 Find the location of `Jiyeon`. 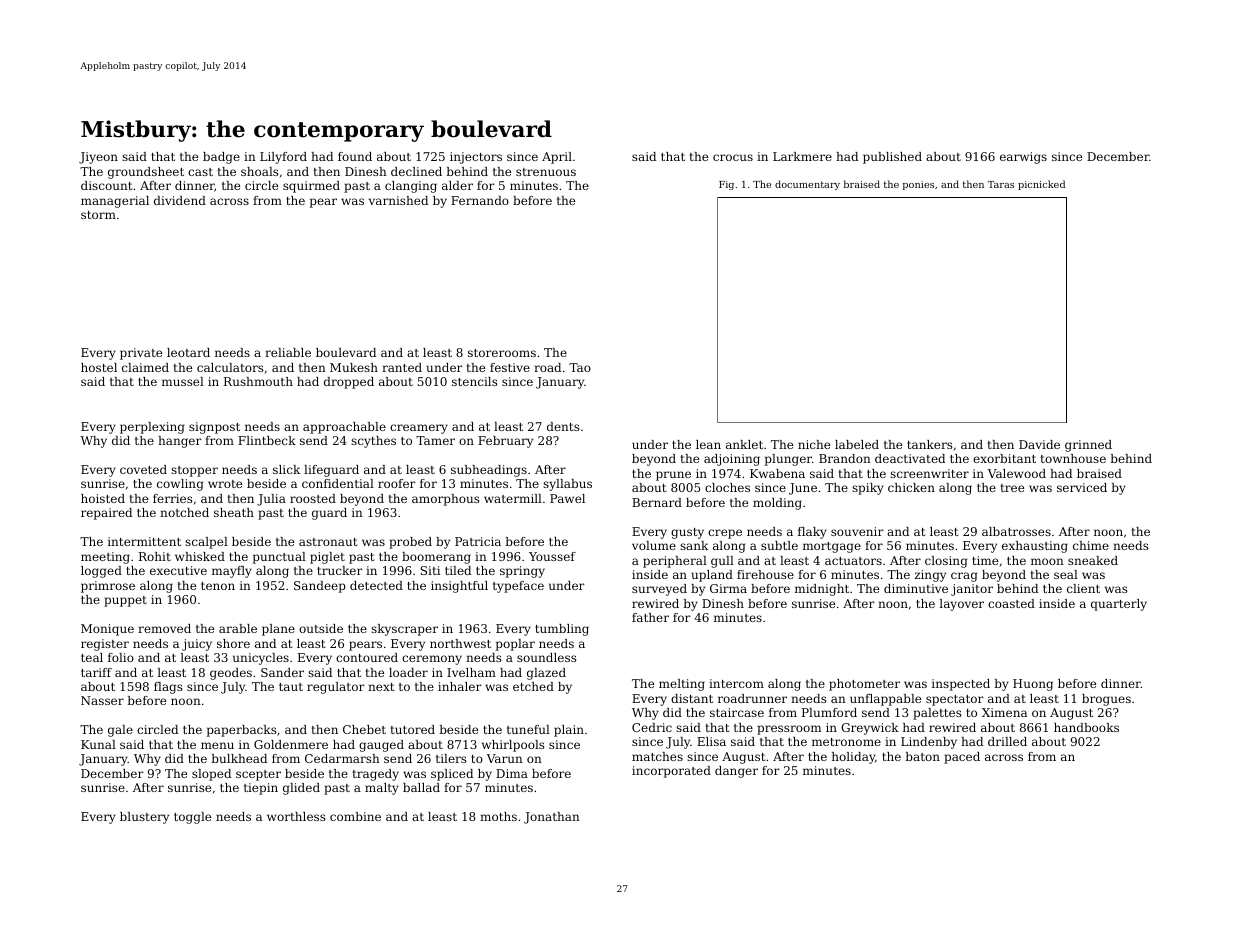

Jiyeon is located at coordinates (98, 158).
